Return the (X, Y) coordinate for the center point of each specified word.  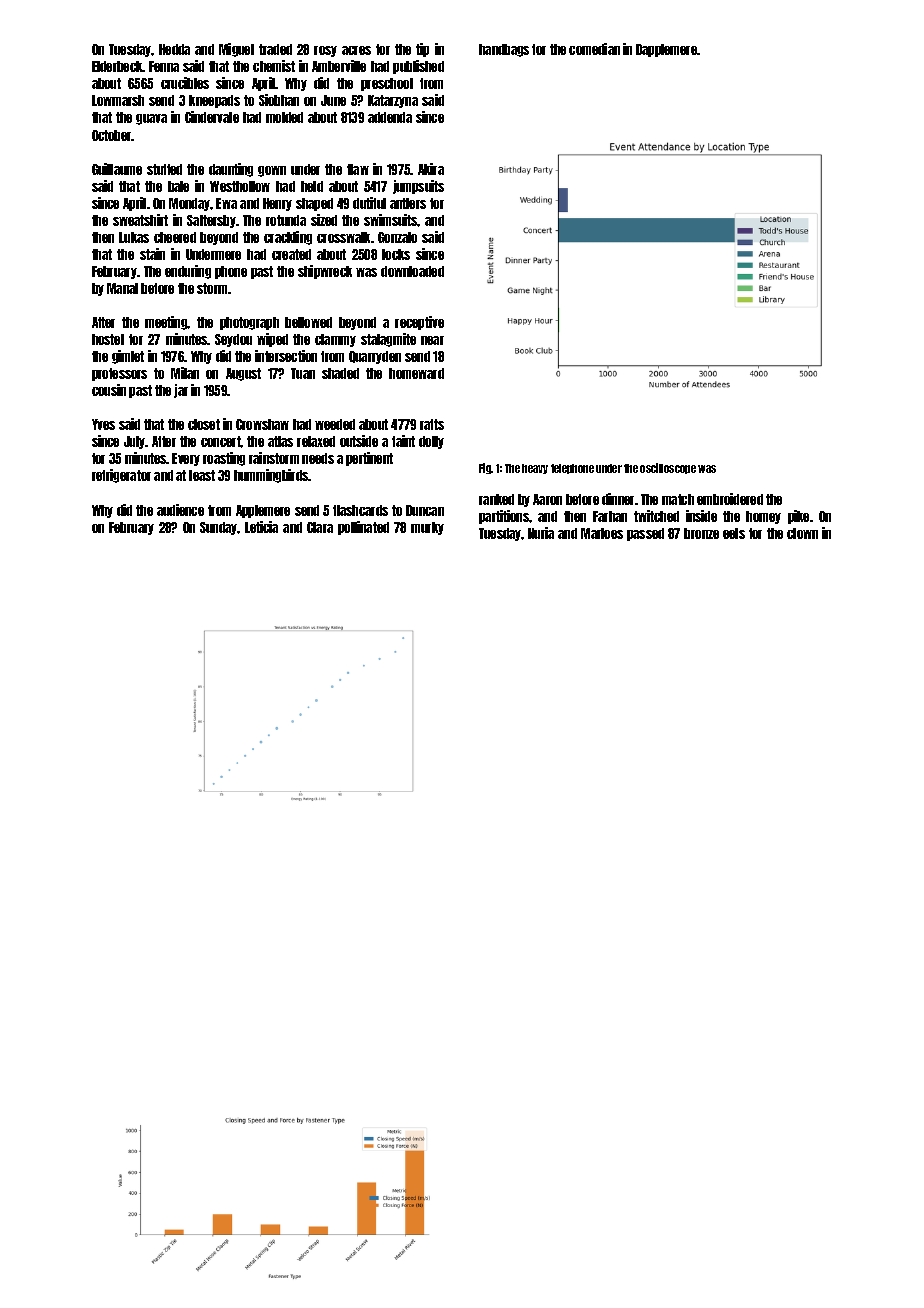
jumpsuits (418, 187)
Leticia (261, 527)
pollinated (363, 528)
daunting (231, 170)
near (432, 340)
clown (802, 533)
